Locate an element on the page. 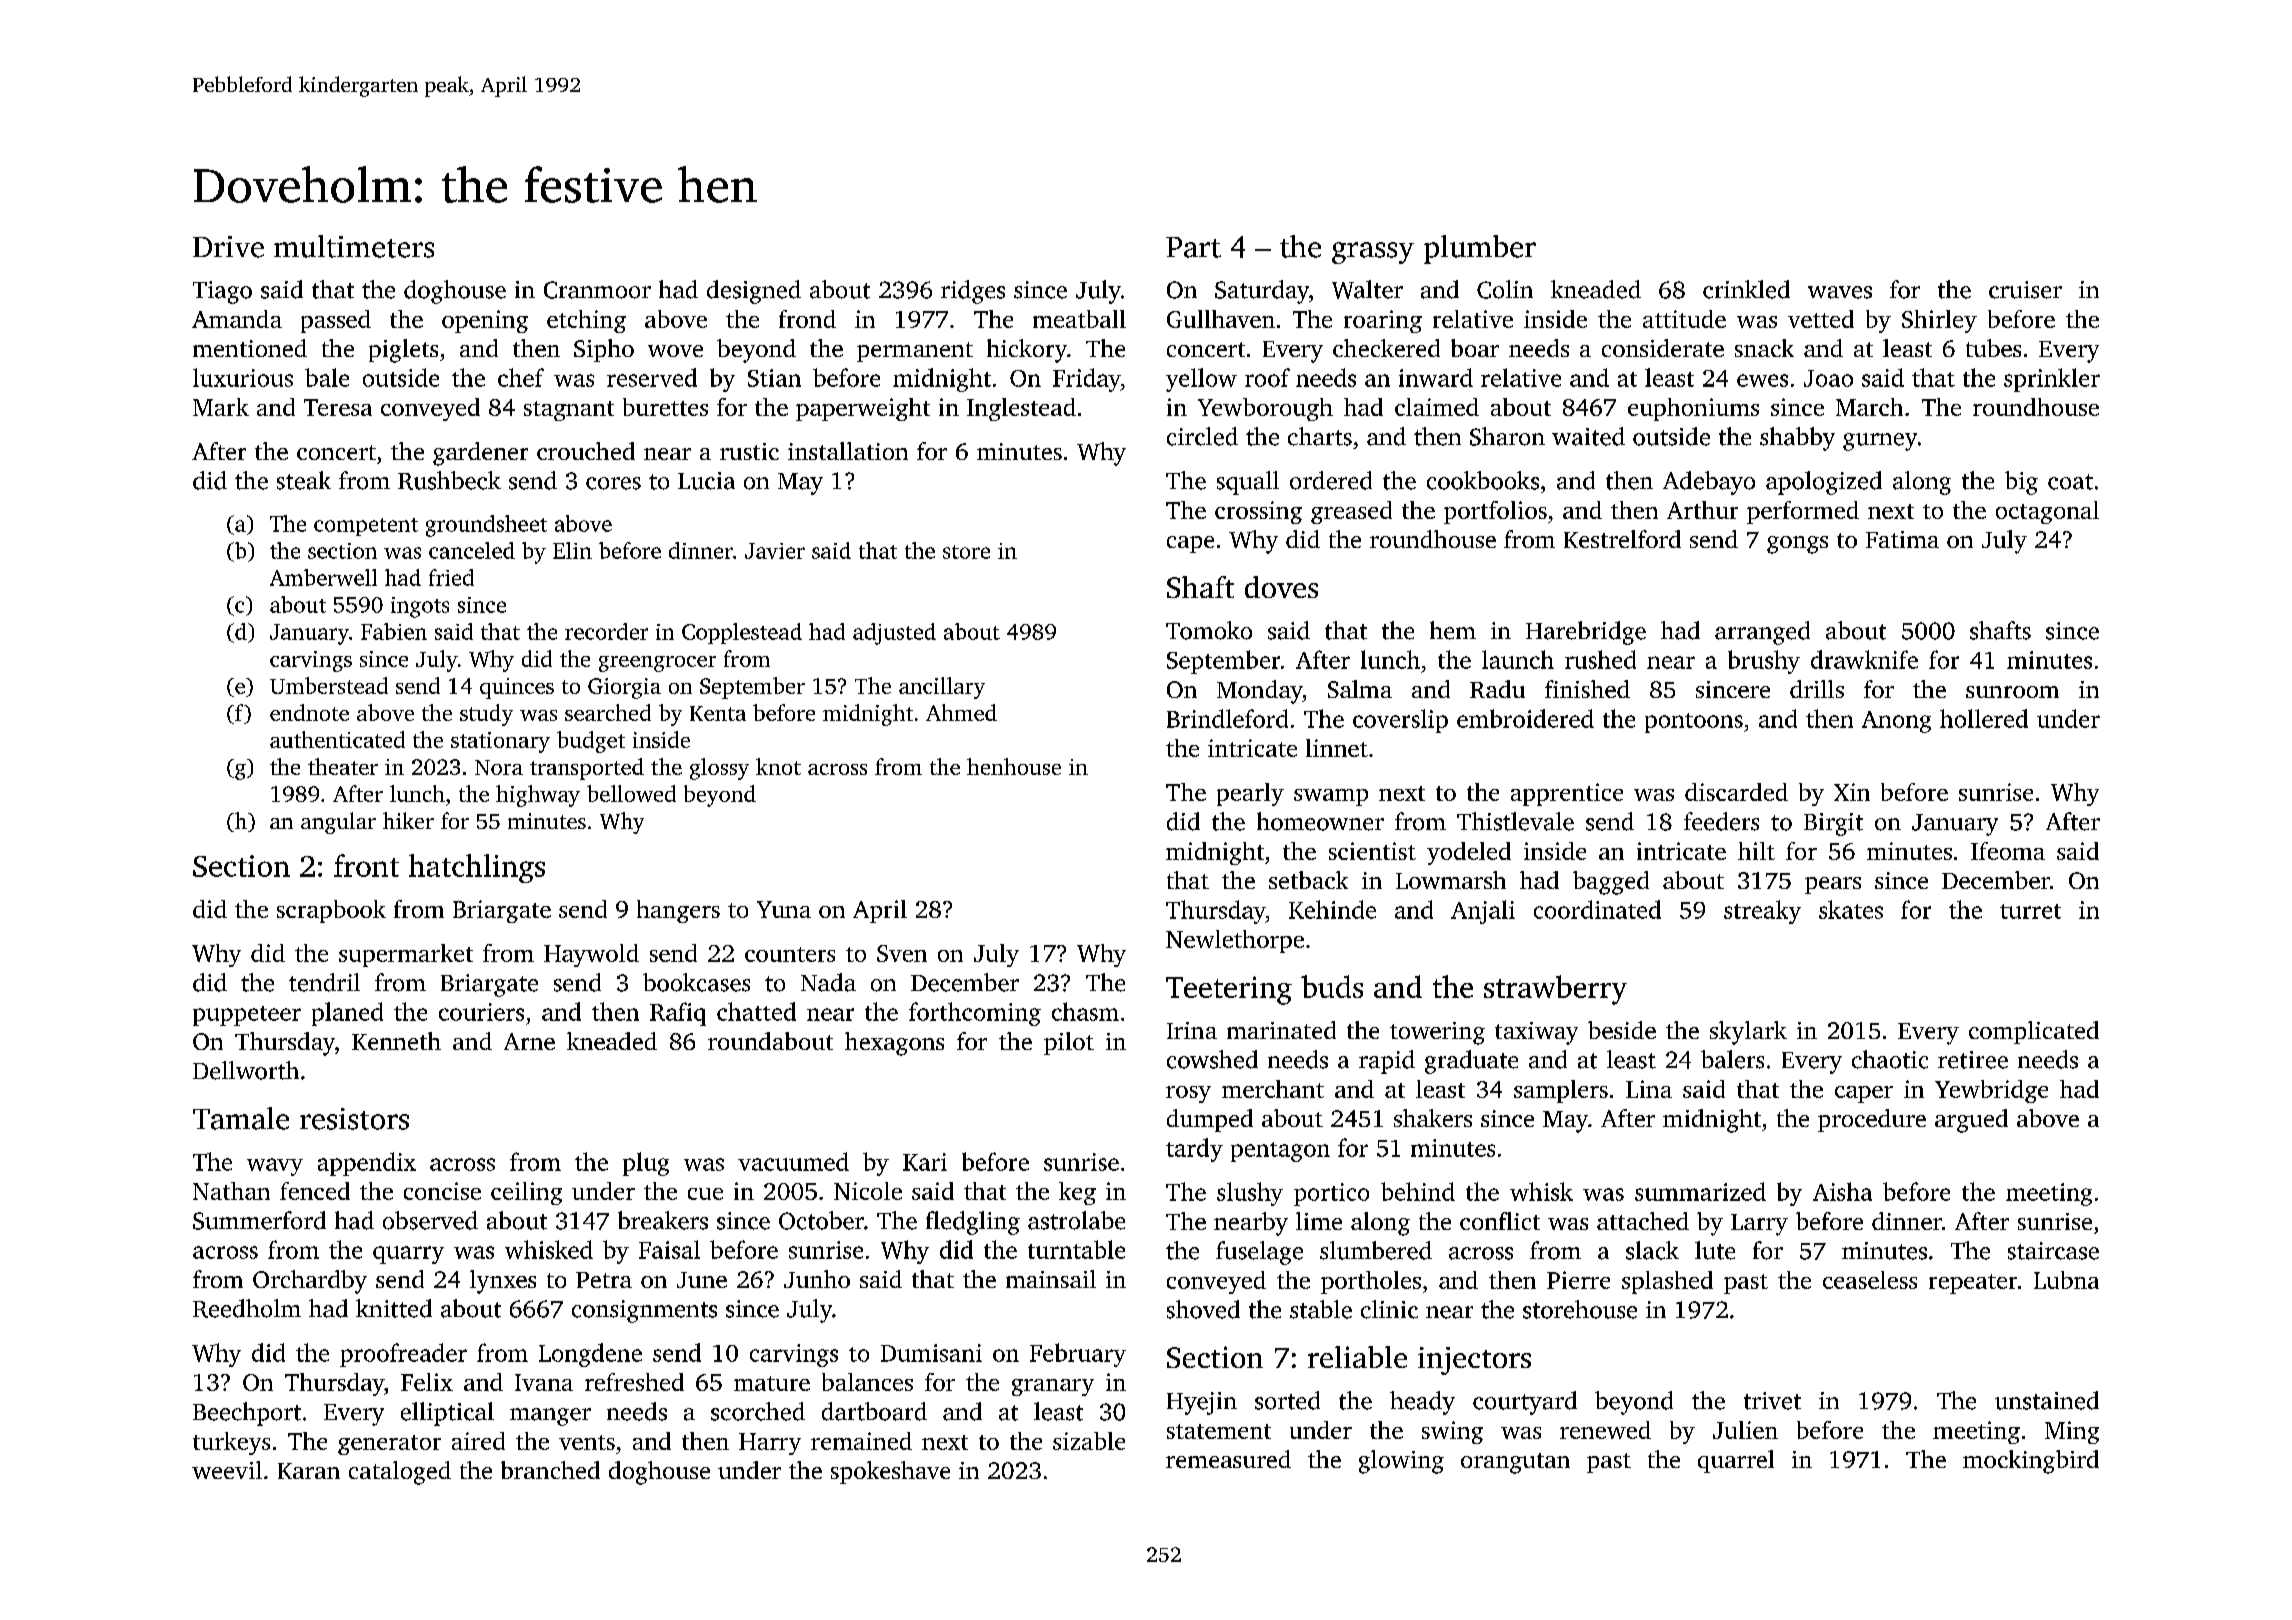 Image resolution: width=2292 pixels, height=1620 pixels. resistors is located at coordinates (354, 1119).
